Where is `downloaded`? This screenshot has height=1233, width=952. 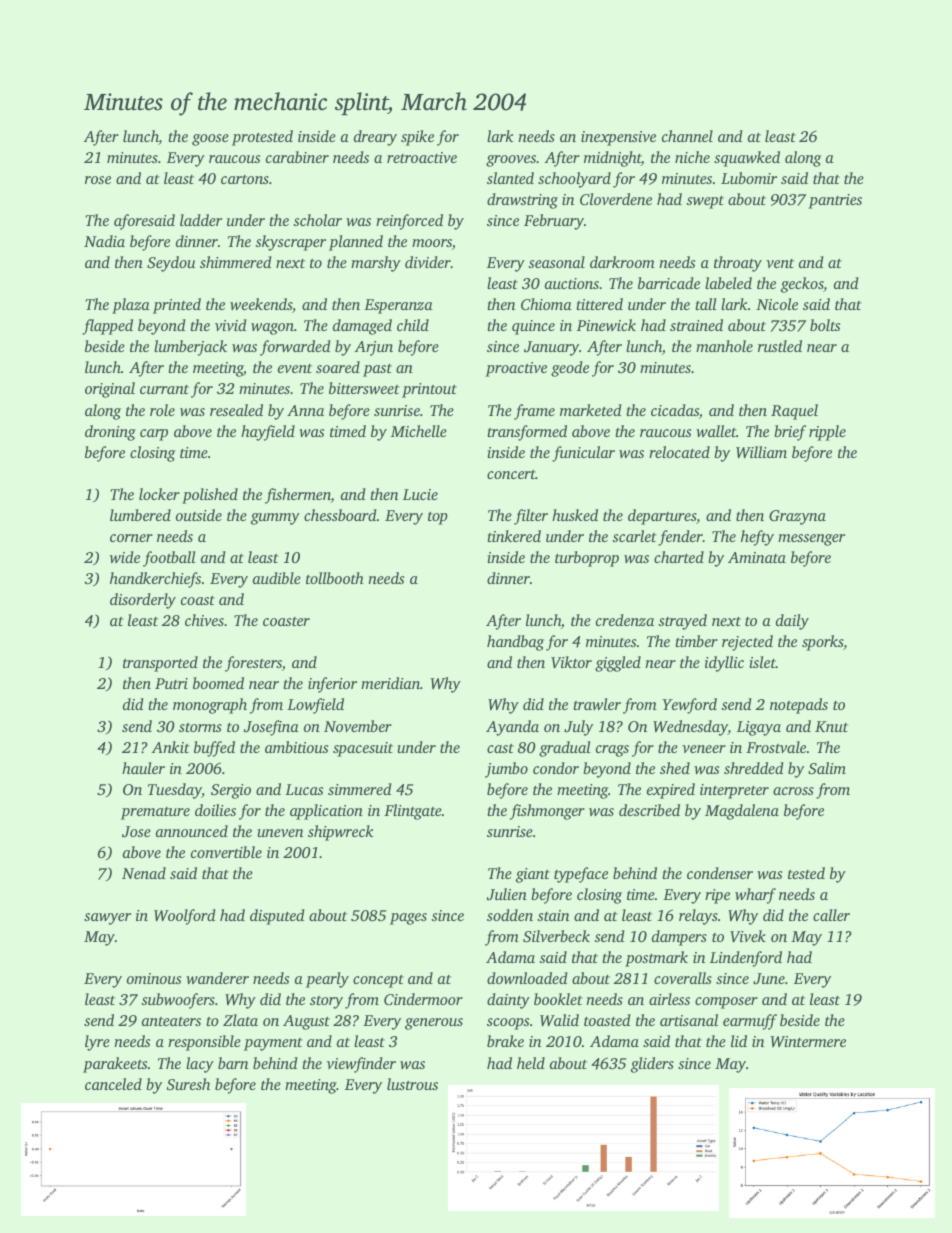 downloaded is located at coordinates (527, 978).
